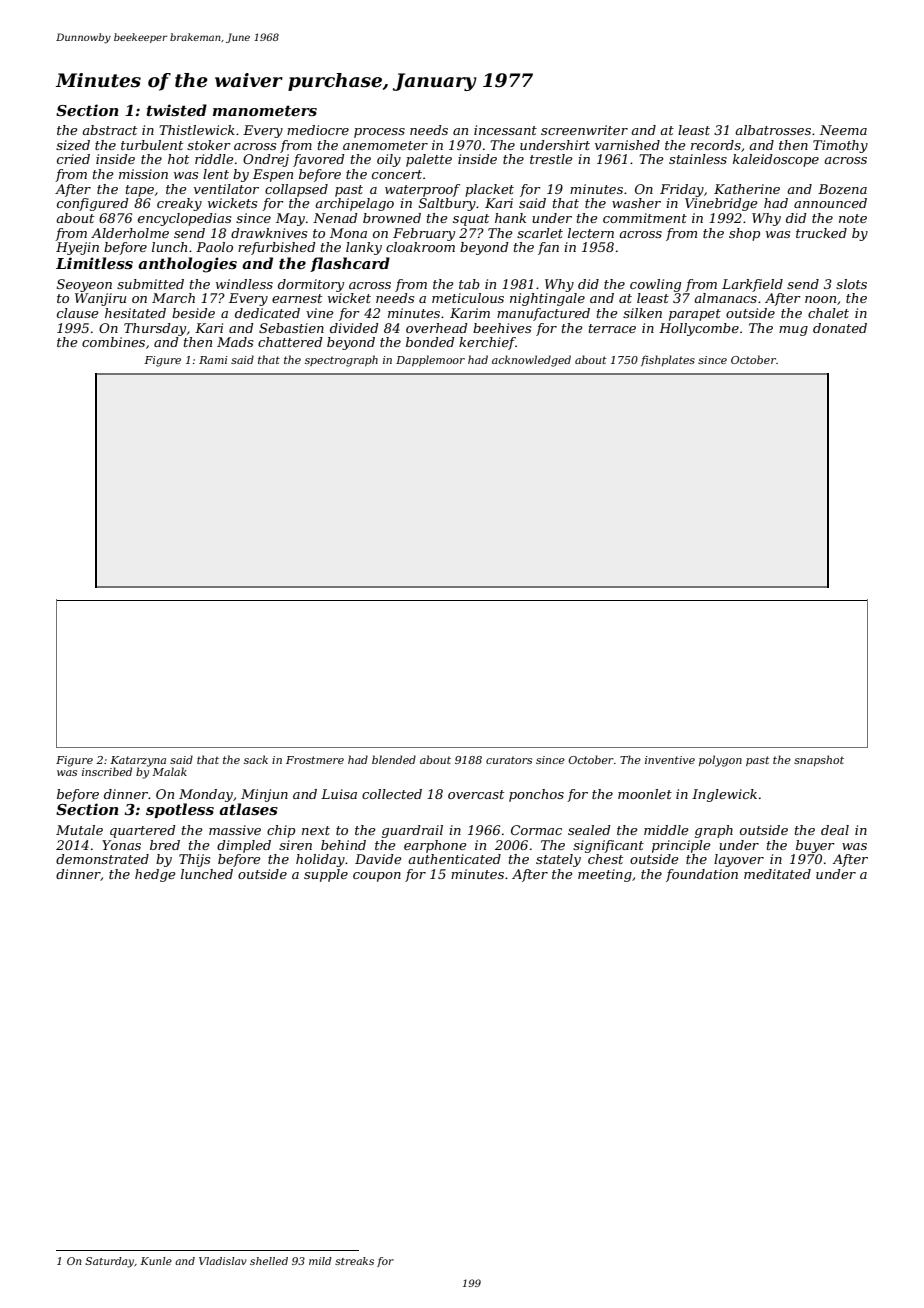 This image has height=1308, width=924. I want to click on Kunle, so click(156, 1261).
